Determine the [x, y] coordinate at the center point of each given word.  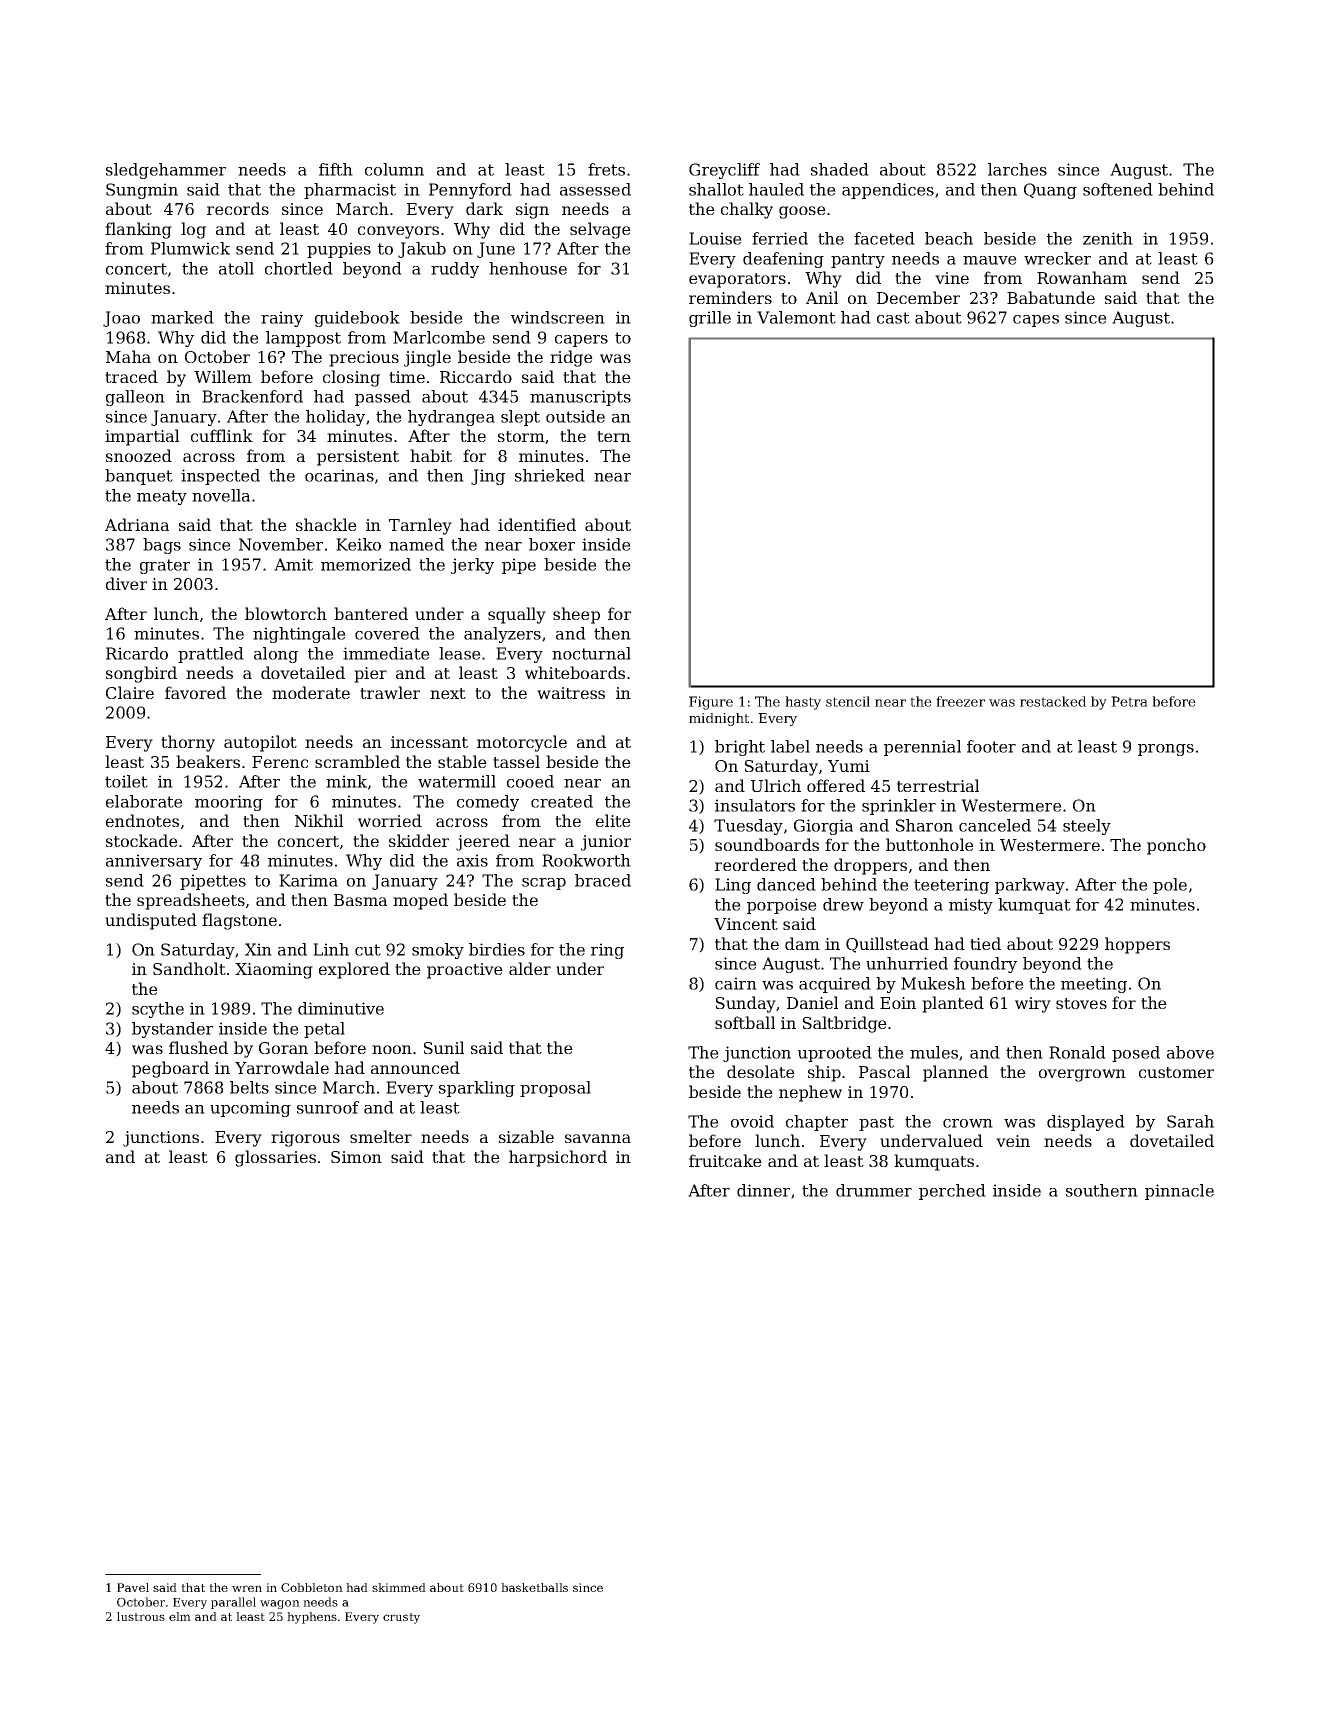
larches [1017, 169]
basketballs [534, 1587]
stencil [848, 701]
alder [530, 968]
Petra [1129, 701]
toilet [126, 781]
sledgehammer [166, 171]
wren [247, 1588]
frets [606, 169]
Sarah [1190, 1121]
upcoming [250, 1109]
